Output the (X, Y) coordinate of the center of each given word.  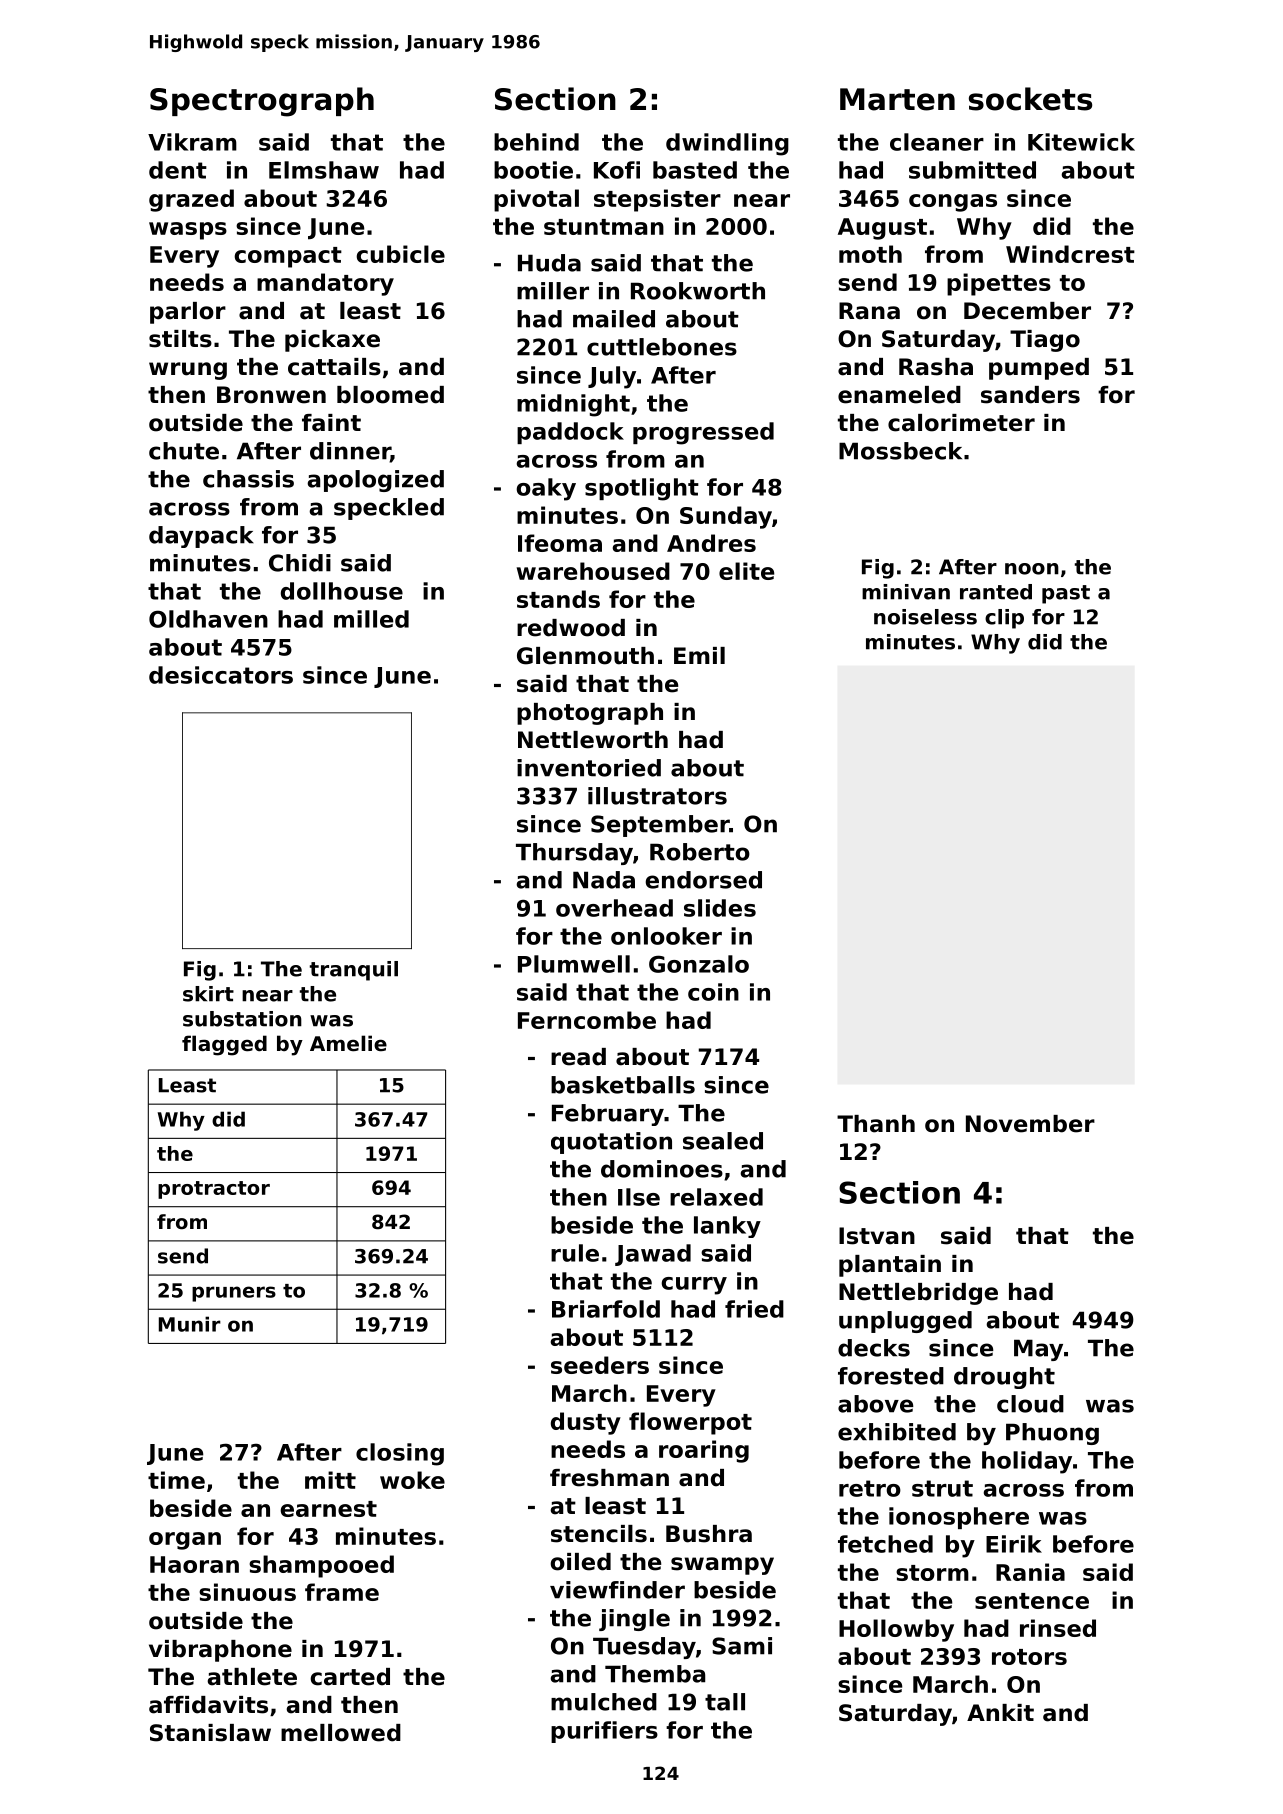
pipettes (999, 284)
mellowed (341, 1733)
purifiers (604, 1732)
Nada (604, 880)
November (1030, 1124)
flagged (224, 1045)
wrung (188, 371)
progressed (703, 433)
